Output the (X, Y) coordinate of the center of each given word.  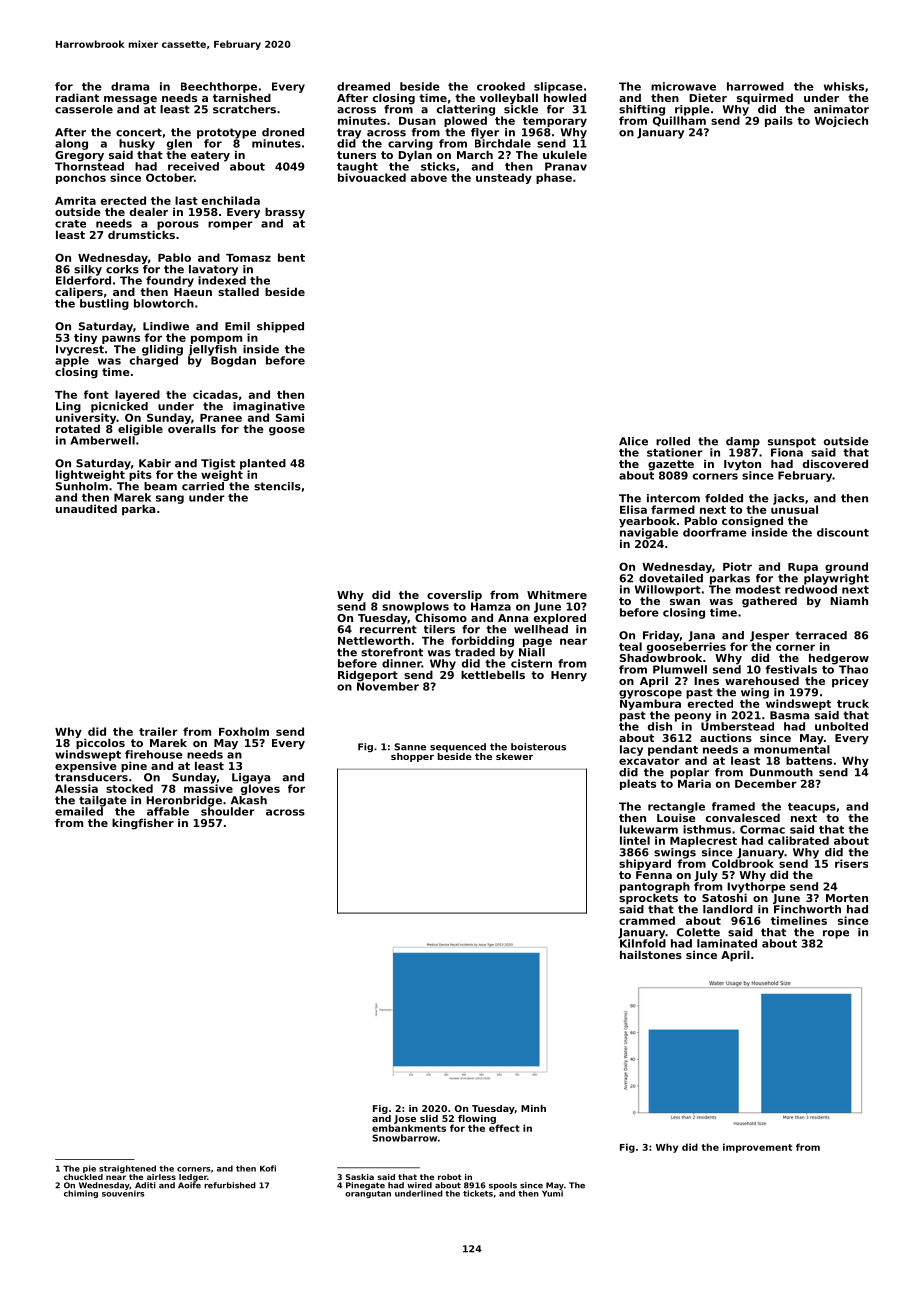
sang (170, 499)
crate (70, 224)
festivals (791, 669)
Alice (633, 441)
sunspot (792, 442)
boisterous (538, 747)
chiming (81, 1194)
